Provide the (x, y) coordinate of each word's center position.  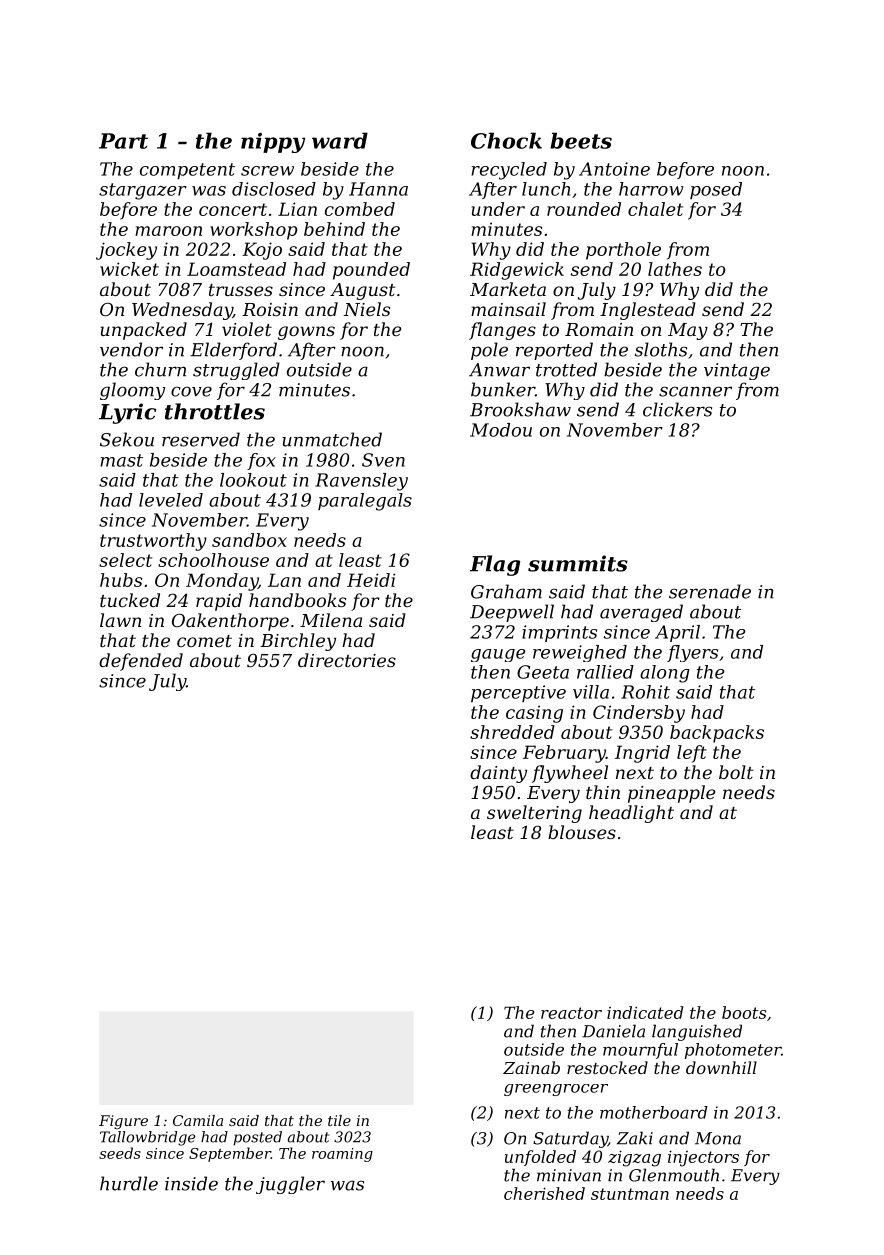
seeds (120, 1153)
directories (347, 660)
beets (581, 140)
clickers (677, 409)
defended (141, 662)
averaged (641, 613)
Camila (198, 1120)
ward (340, 140)
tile (339, 1120)
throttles (215, 411)
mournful (640, 1051)
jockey (126, 251)
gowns (306, 333)
